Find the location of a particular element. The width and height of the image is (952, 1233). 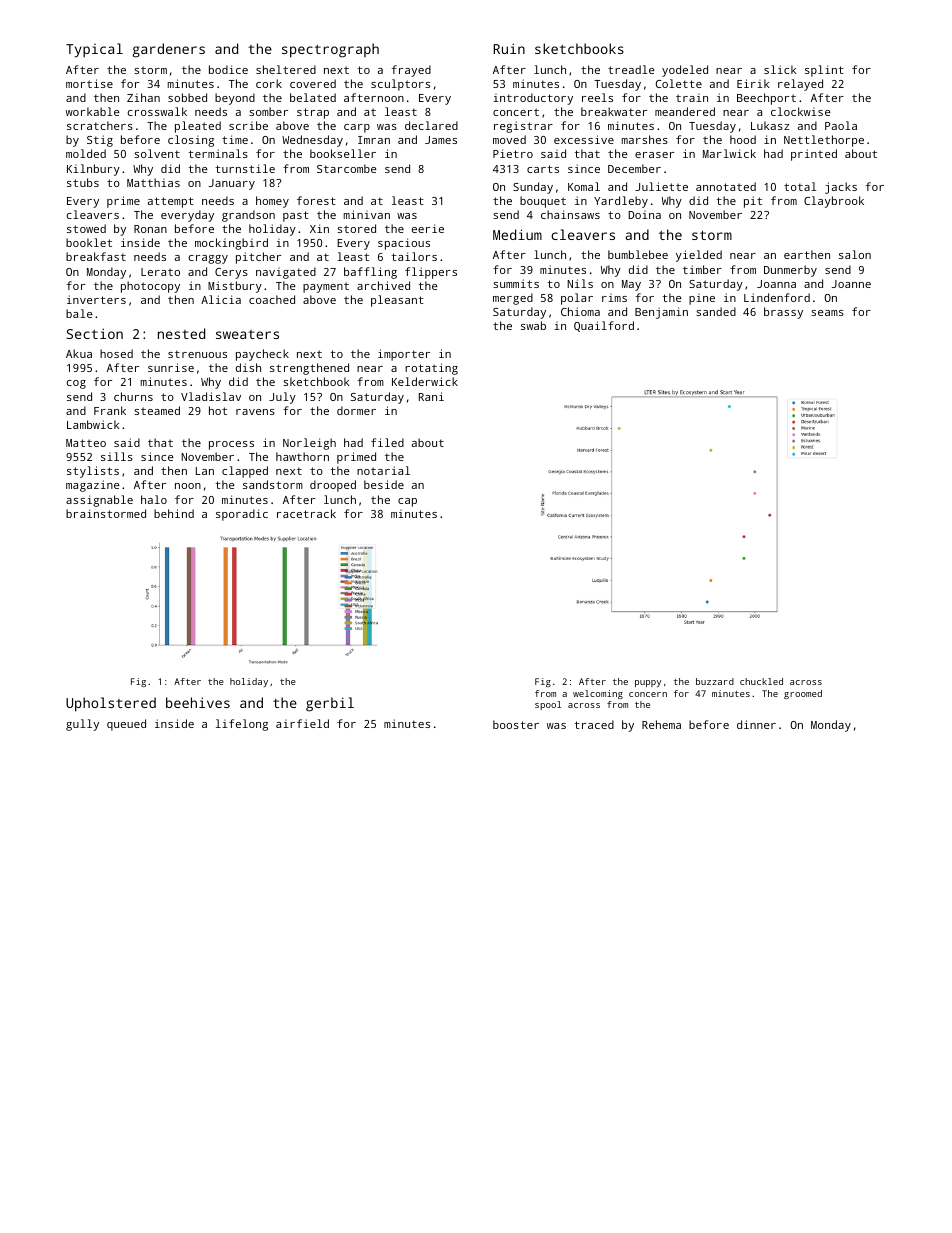

strap is located at coordinates (313, 113).
